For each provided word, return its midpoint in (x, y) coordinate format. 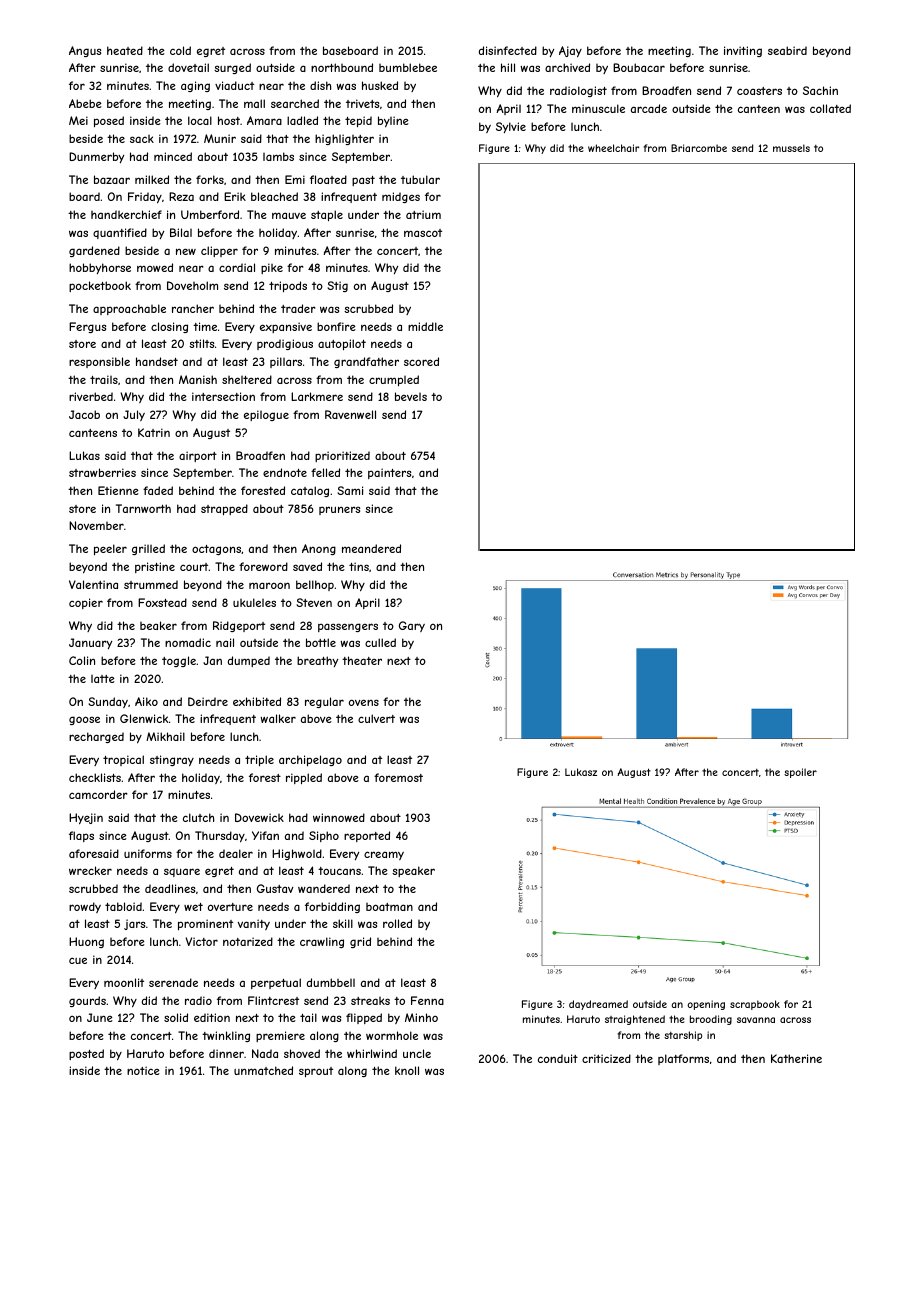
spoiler (800, 773)
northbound (342, 67)
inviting (743, 51)
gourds (87, 1001)
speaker (413, 871)
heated (125, 50)
